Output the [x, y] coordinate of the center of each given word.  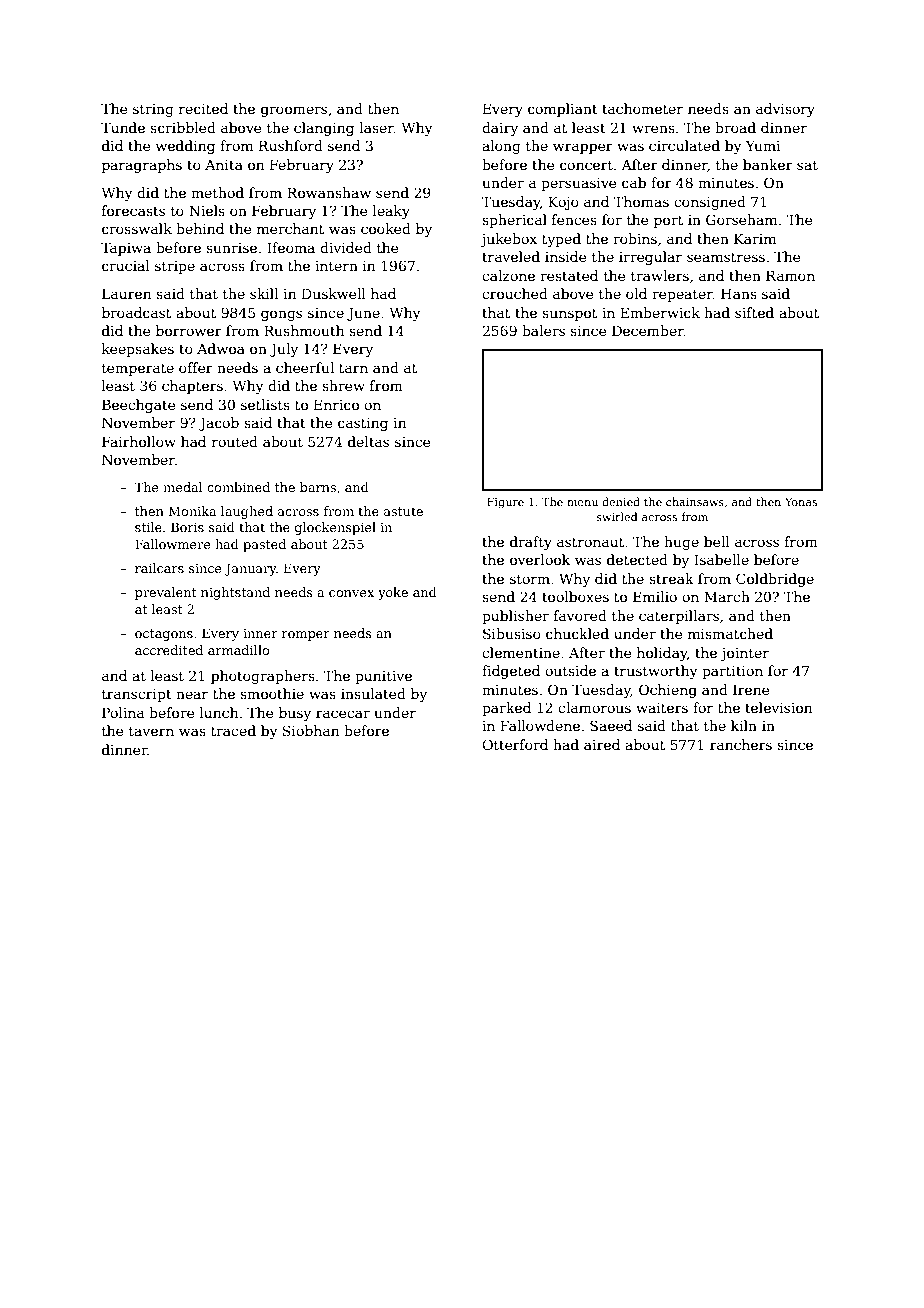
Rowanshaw [329, 192]
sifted [754, 312]
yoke [393, 593]
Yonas [801, 501]
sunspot [569, 314]
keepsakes [138, 350]
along [501, 147]
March [727, 596]
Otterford [515, 744]
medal [183, 487]
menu [582, 503]
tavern [151, 731]
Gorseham [741, 219]
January [250, 569]
